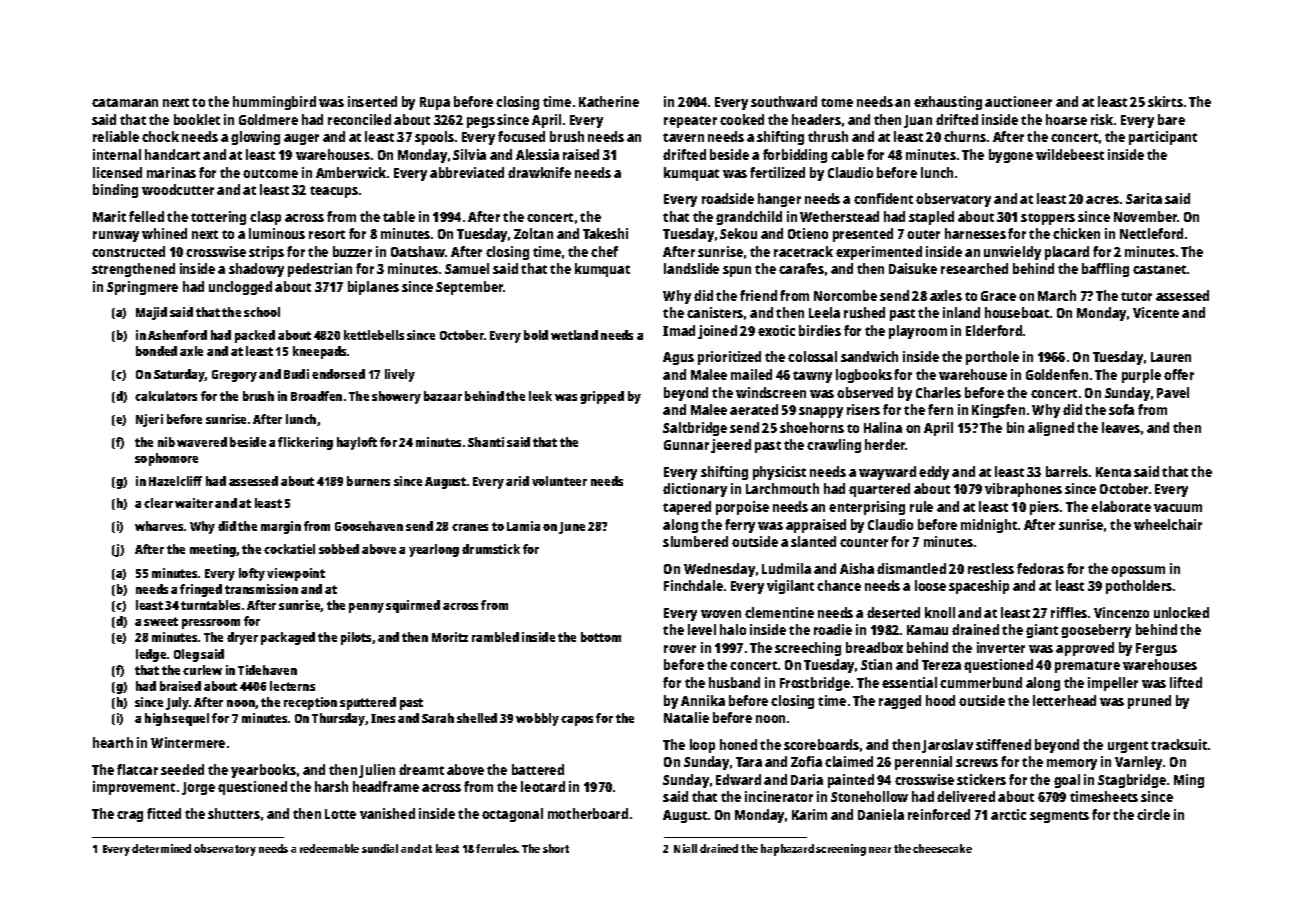 Image resolution: width=1308 pixels, height=924 pixels. Describe the element at coordinates (918, 332) in the screenshot. I see `playroom` at that location.
